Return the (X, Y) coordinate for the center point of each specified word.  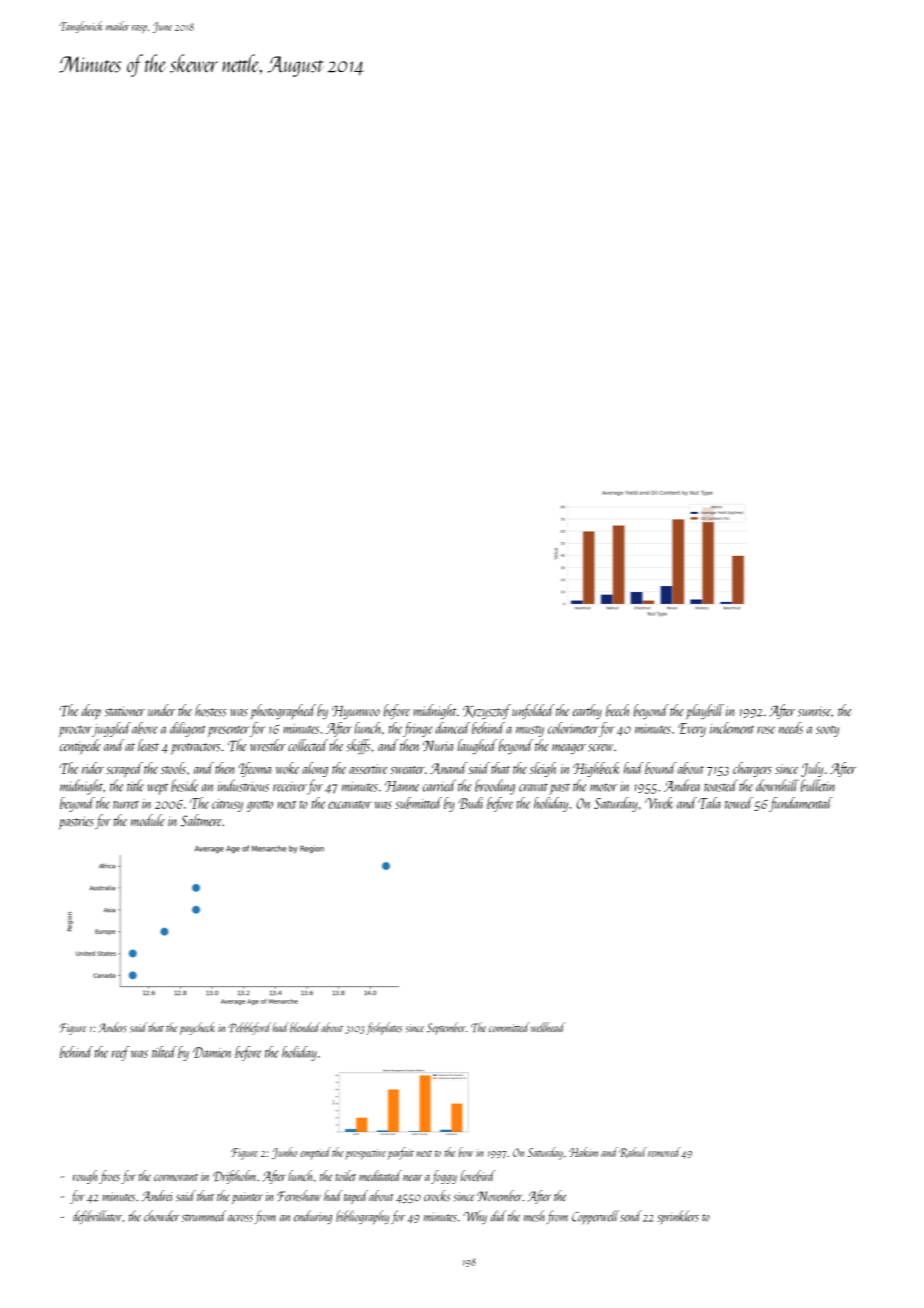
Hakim (583, 1152)
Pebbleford (249, 1028)
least (148, 745)
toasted (721, 785)
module (147, 820)
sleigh (543, 769)
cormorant (176, 1178)
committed (509, 1027)
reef (121, 1053)
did (498, 1216)
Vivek (659, 803)
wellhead (548, 1027)
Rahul (633, 1152)
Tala (709, 803)
